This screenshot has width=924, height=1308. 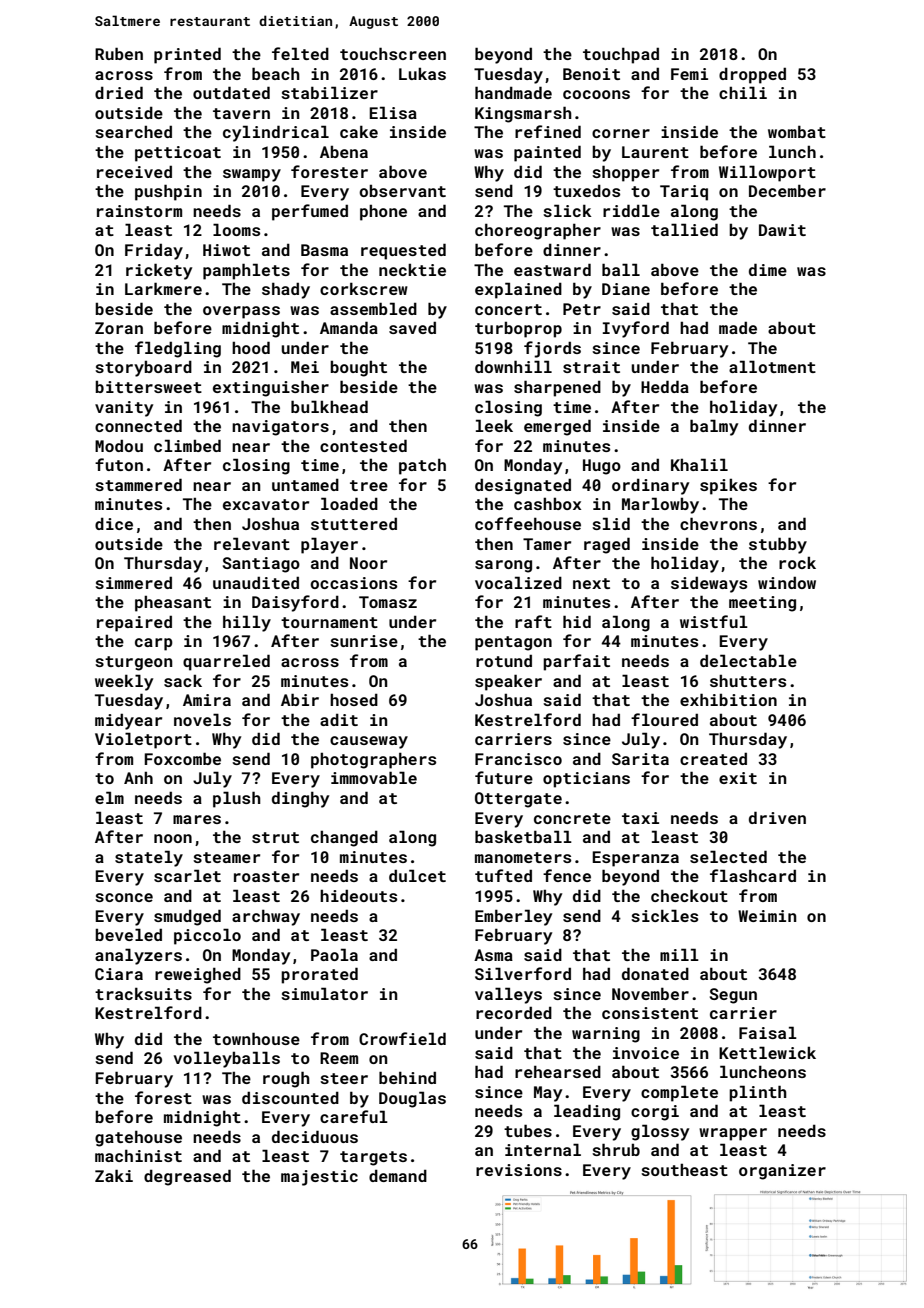 What do you see at coordinates (777, 817) in the screenshot?
I see `driven` at bounding box center [777, 817].
